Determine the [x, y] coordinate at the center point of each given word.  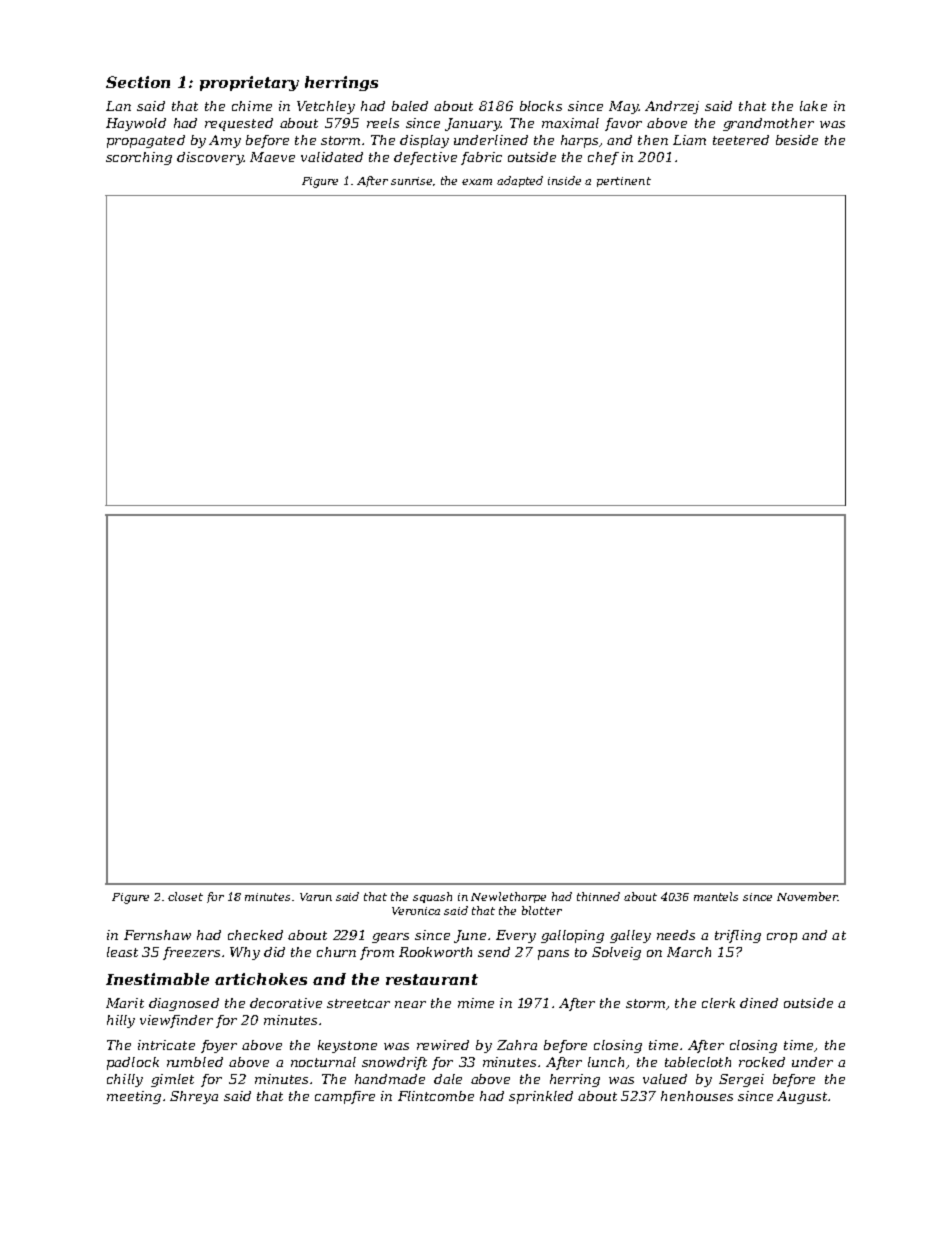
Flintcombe [436, 1096]
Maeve [272, 157]
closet [185, 896]
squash [432, 897]
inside [564, 180]
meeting [134, 1097]
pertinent [624, 182]
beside [797, 140]
